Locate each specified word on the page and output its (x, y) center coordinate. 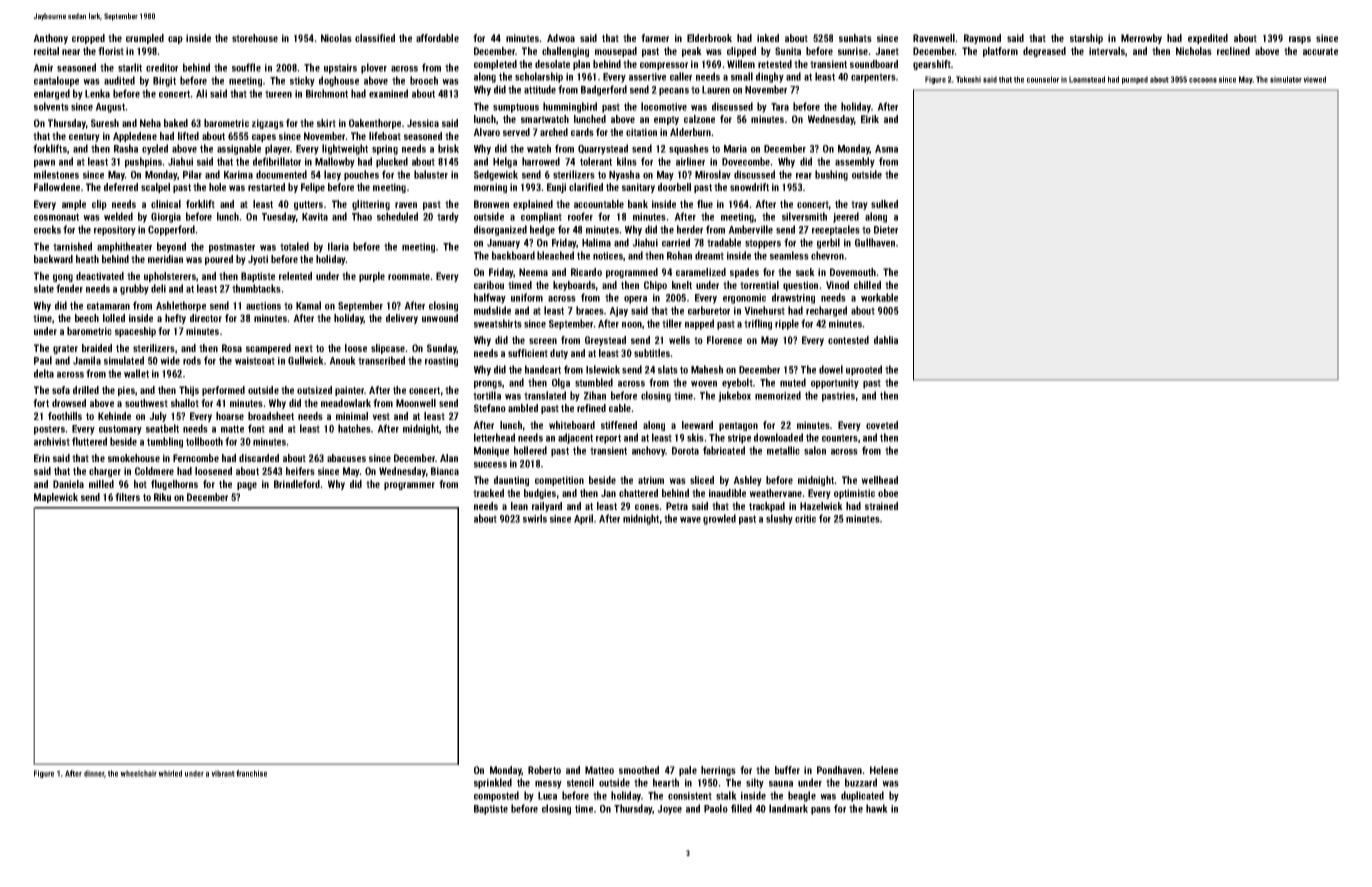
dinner (94, 774)
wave (690, 520)
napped (699, 324)
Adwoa (561, 38)
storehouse (255, 38)
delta (44, 373)
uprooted (864, 370)
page (247, 486)
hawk (877, 808)
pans (821, 811)
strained (881, 506)
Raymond (982, 39)
